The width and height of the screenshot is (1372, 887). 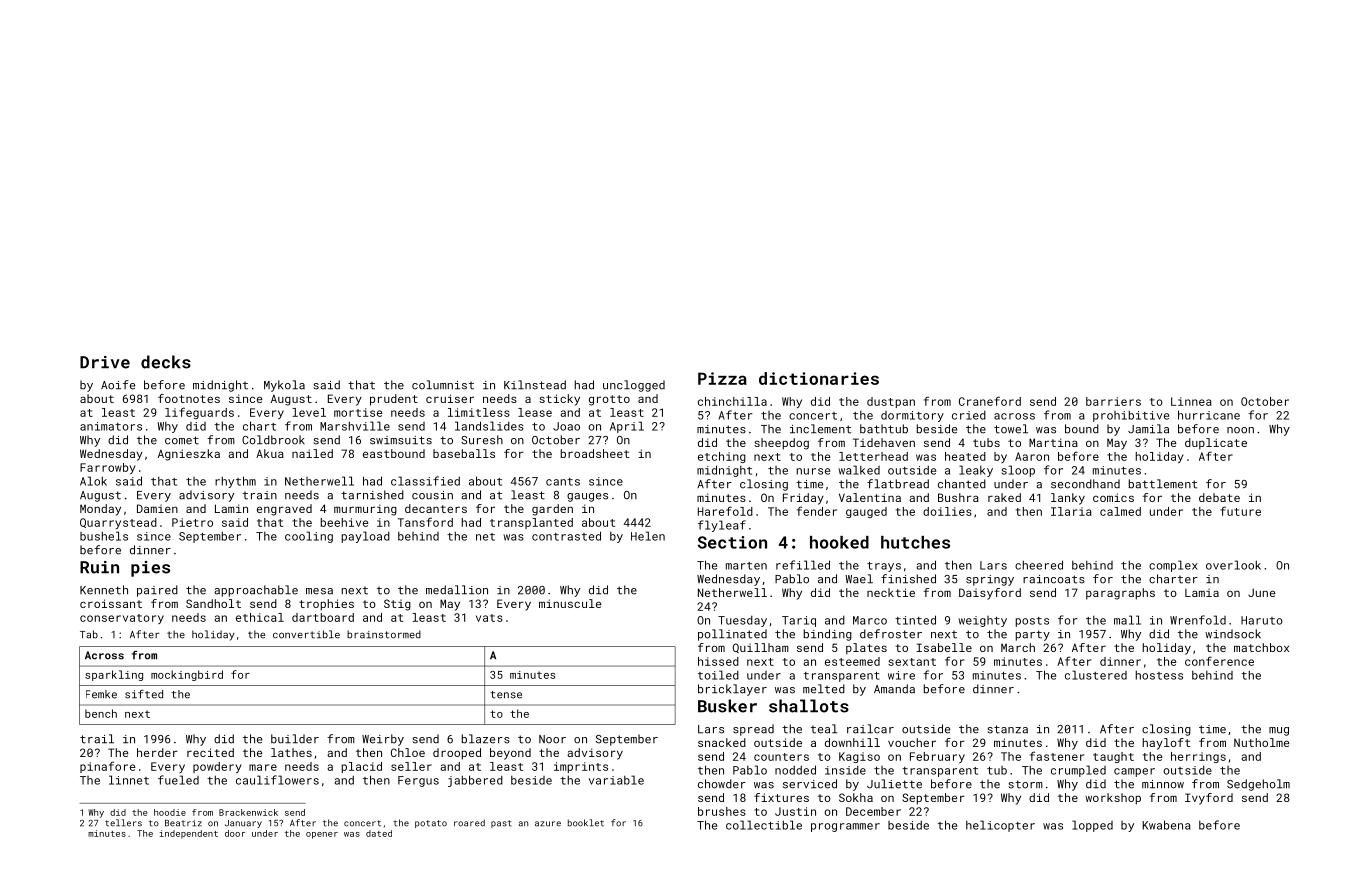 I want to click on weighty, so click(x=982, y=621).
